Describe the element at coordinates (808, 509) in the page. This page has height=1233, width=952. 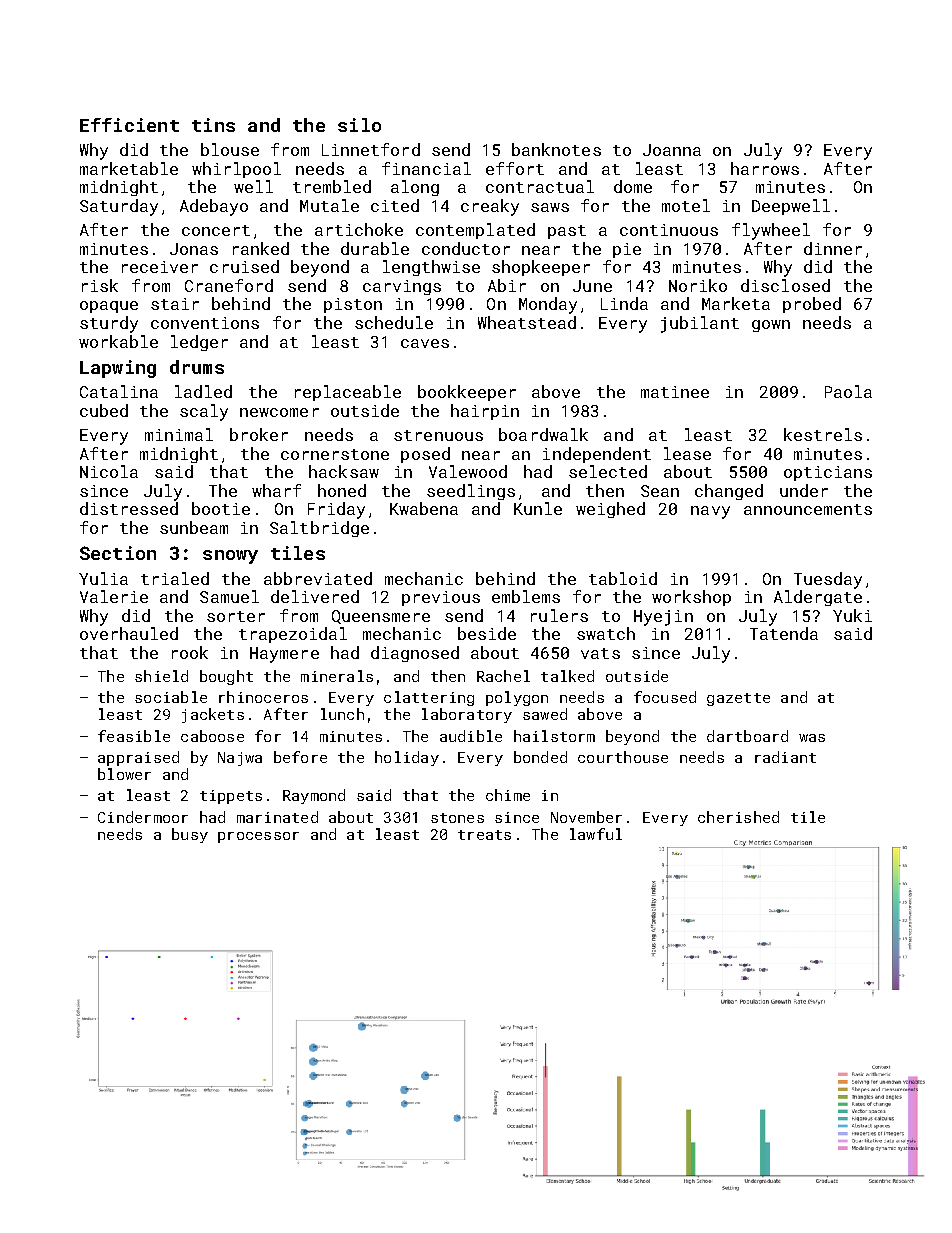
I see `announcements` at that location.
